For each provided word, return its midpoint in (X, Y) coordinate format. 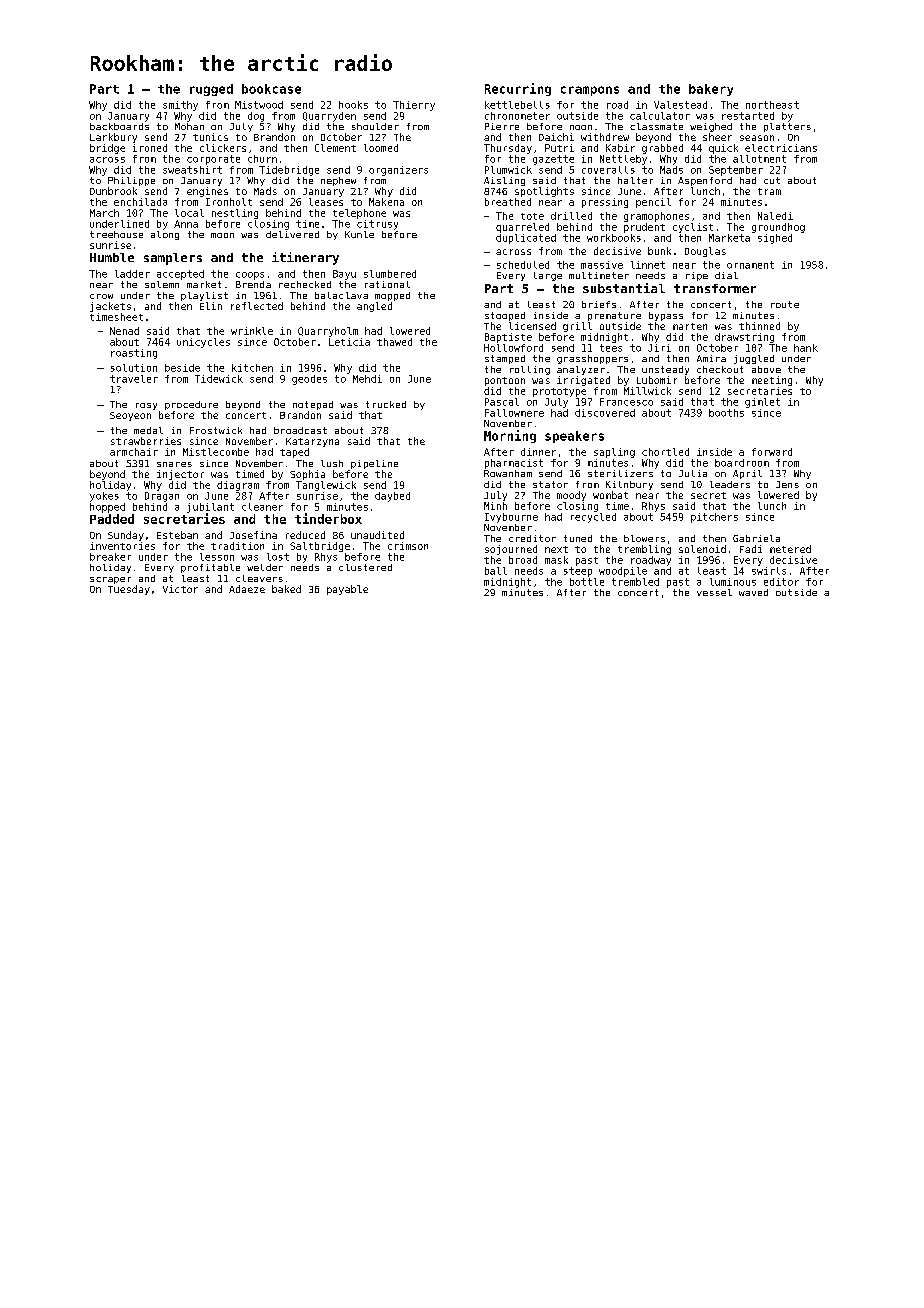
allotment (759, 159)
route (785, 304)
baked (286, 589)
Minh (495, 506)
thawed (394, 342)
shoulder (375, 126)
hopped (107, 508)
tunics (210, 137)
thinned (759, 326)
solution (134, 368)
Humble (112, 257)
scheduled (523, 265)
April (747, 474)
